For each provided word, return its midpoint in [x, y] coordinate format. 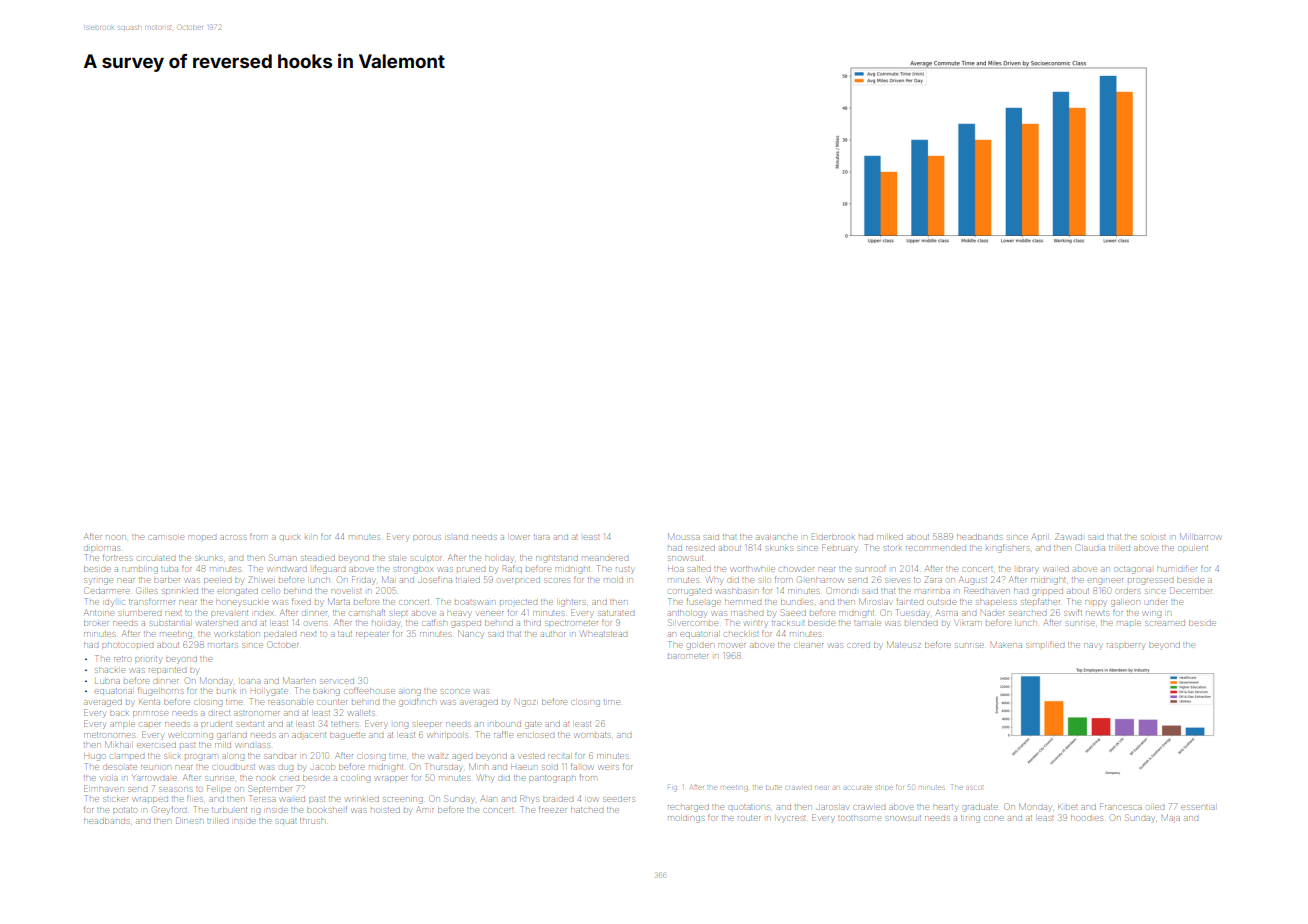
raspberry [1125, 646]
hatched [587, 810]
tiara [541, 537]
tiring [970, 819]
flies [195, 799]
